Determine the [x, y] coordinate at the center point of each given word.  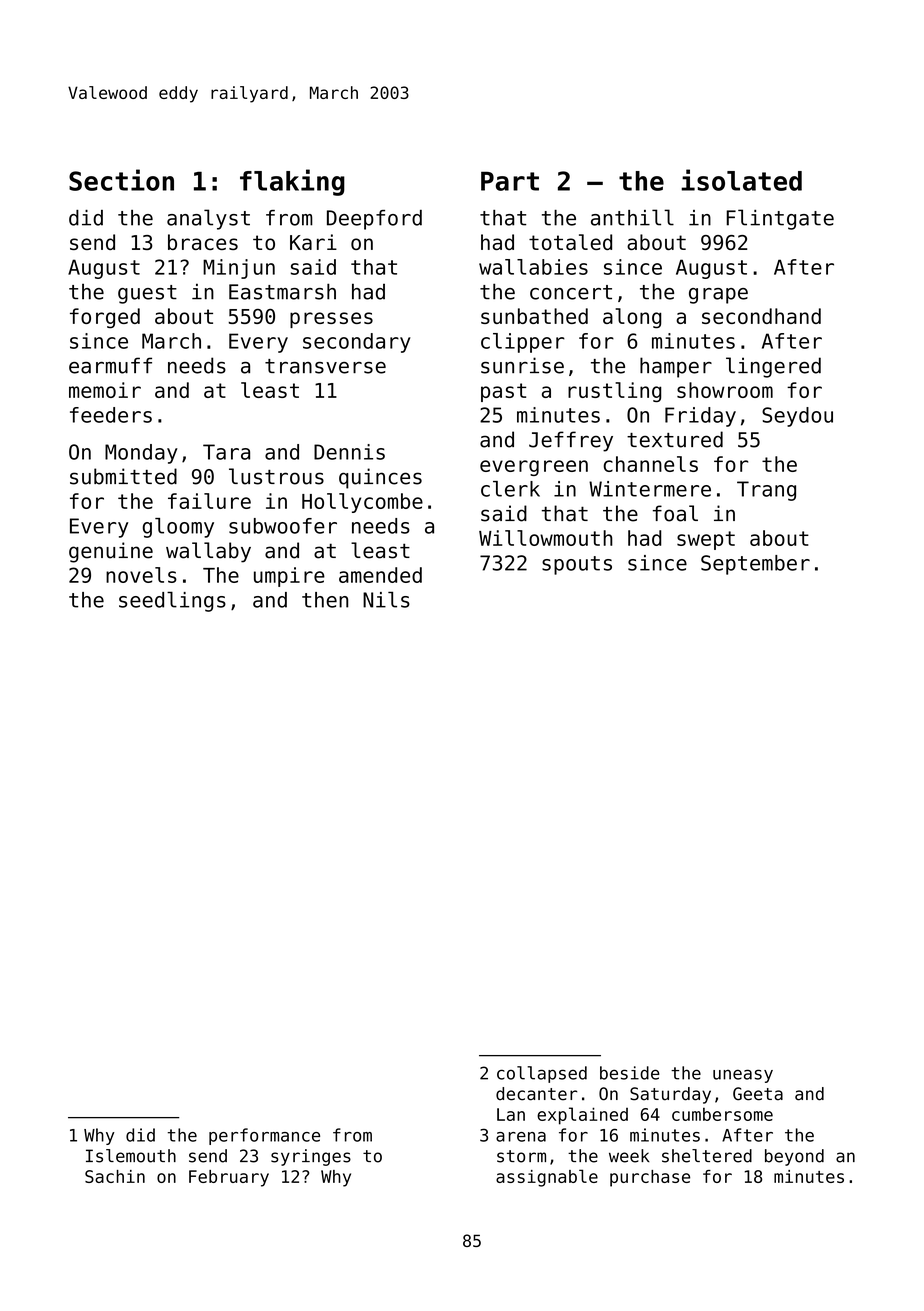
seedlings [172, 601]
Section [121, 180]
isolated [741, 180]
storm [521, 1156]
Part [510, 181]
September [755, 565]
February [229, 1178]
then [325, 600]
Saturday [670, 1095]
